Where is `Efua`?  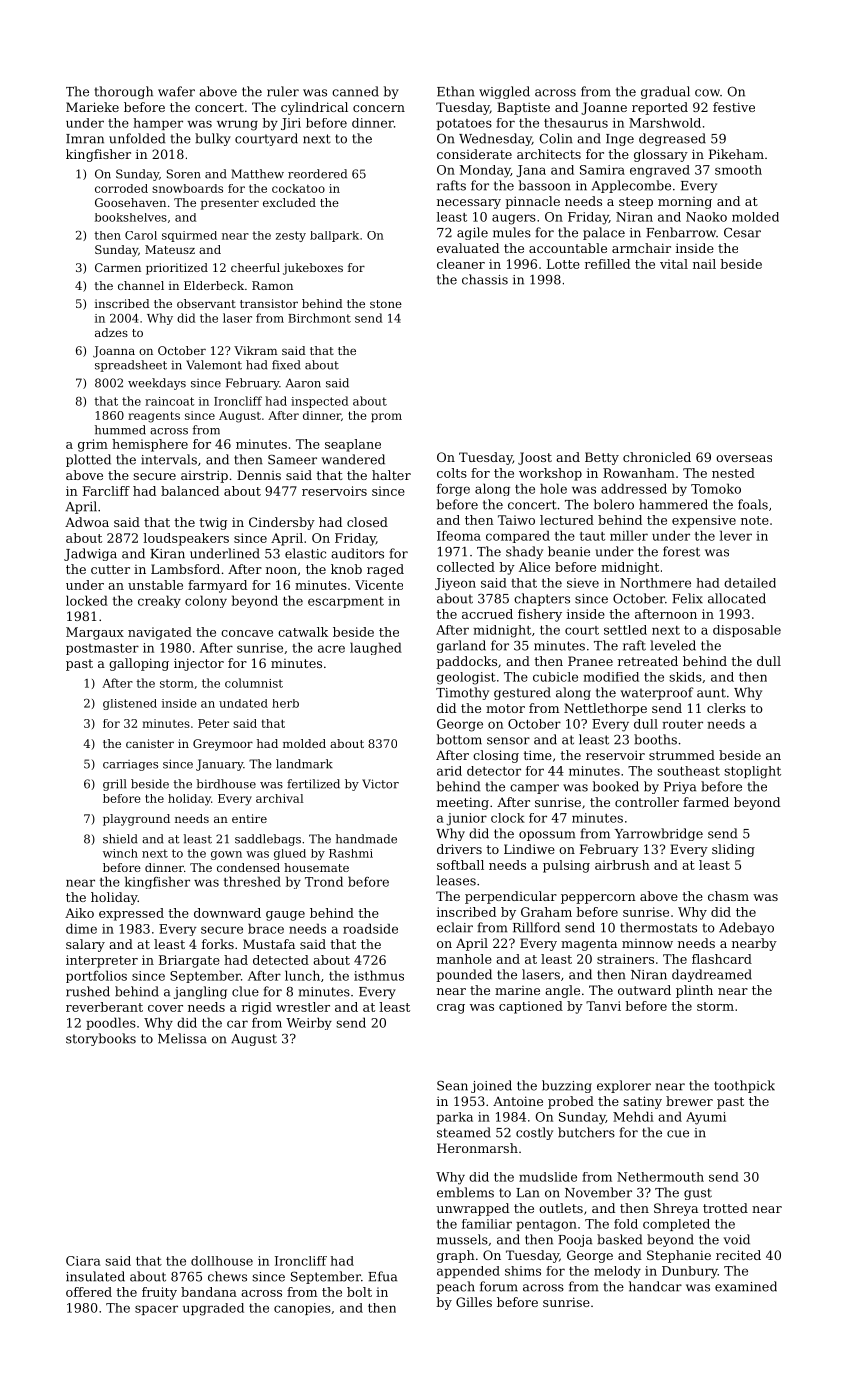
Efua is located at coordinates (382, 1276).
